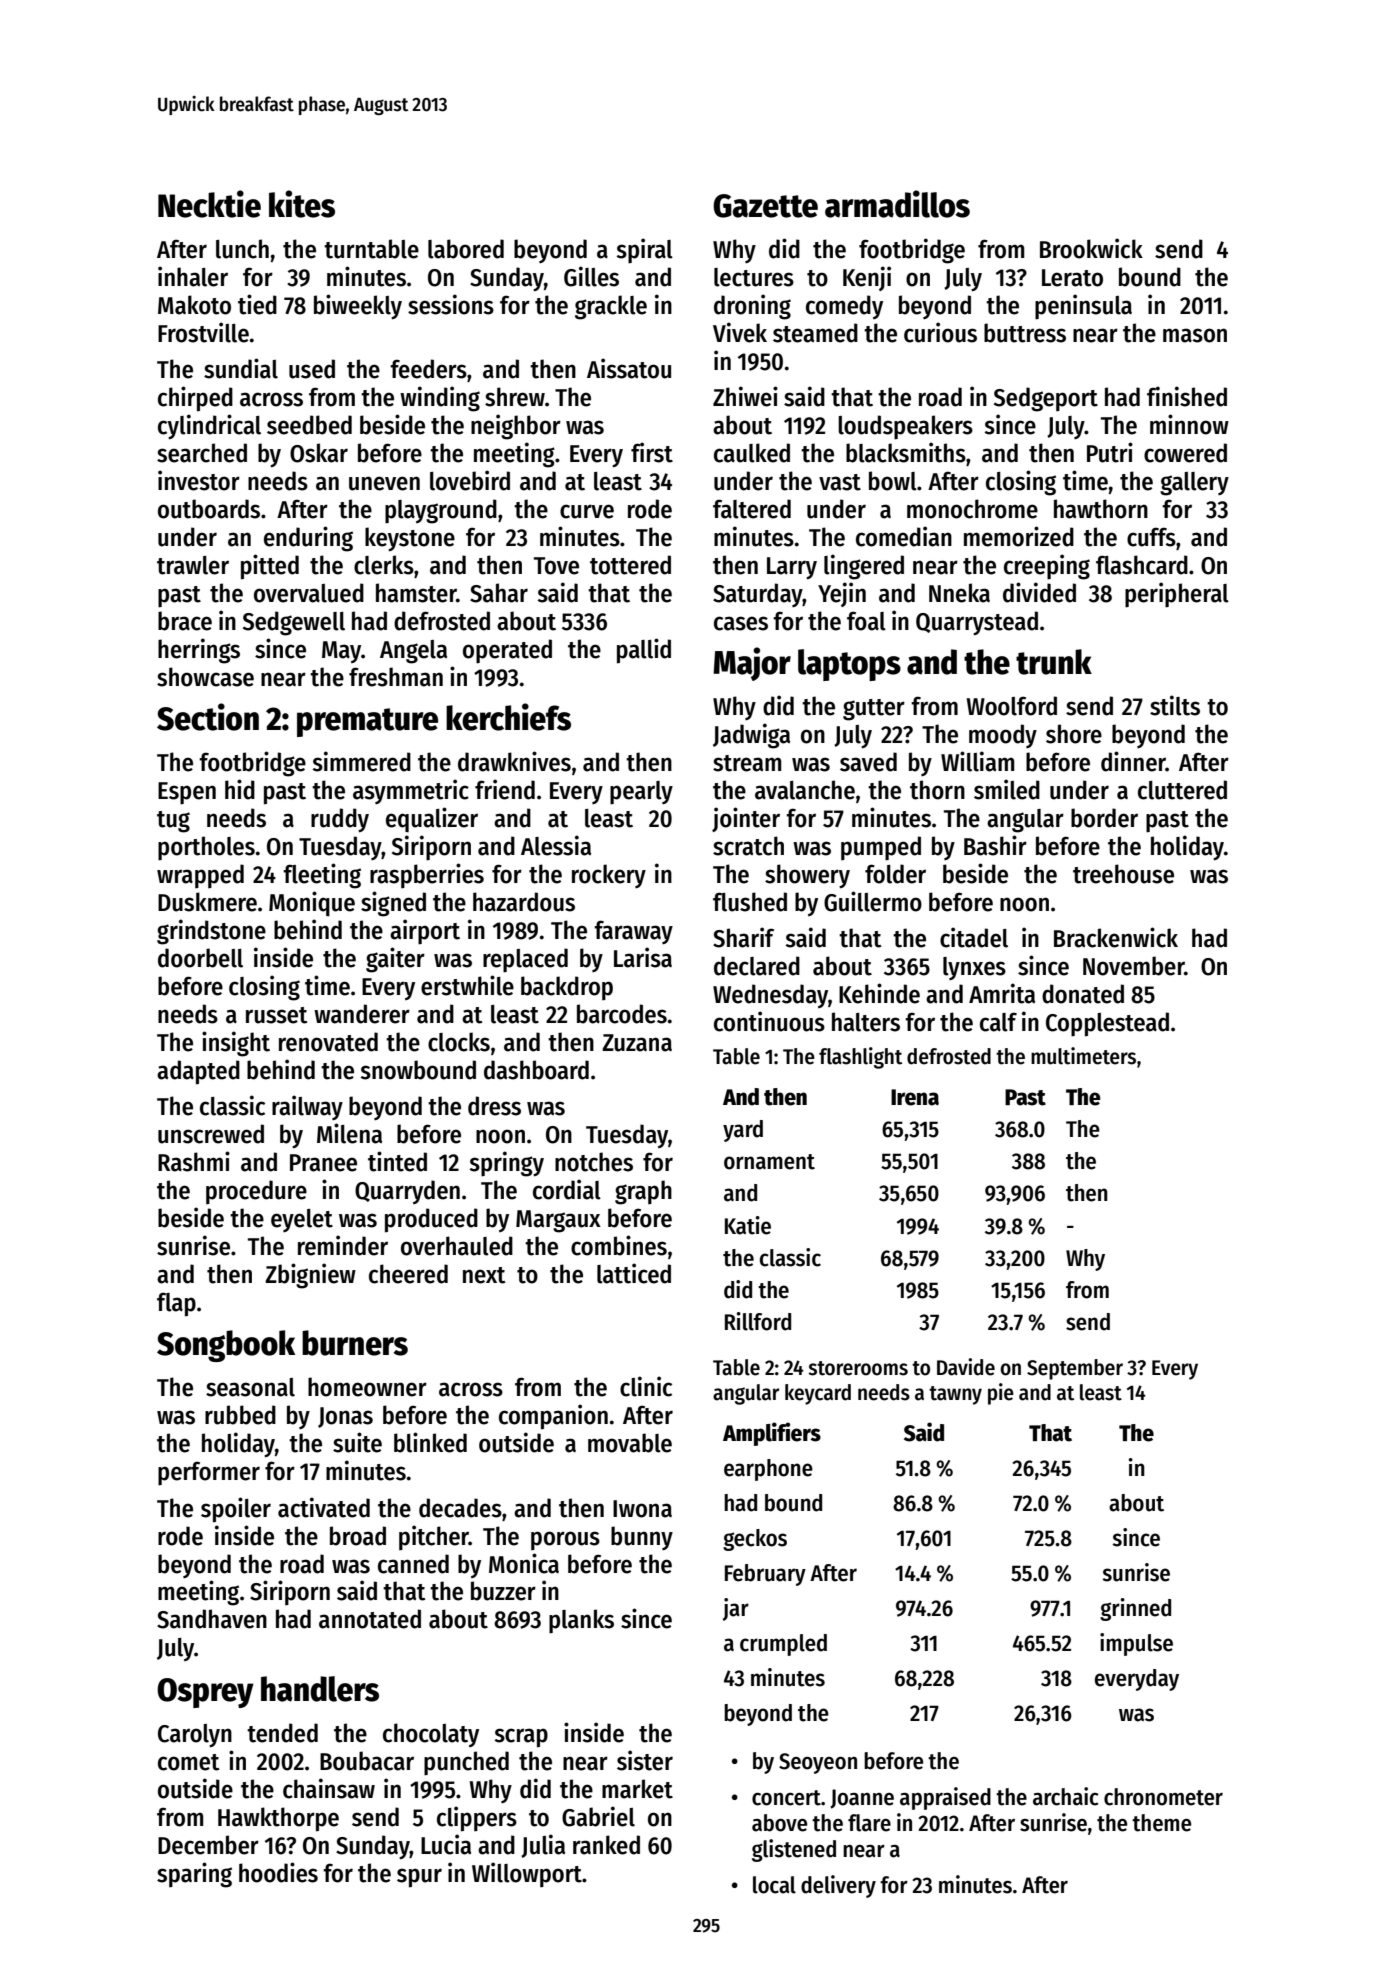 This screenshot has width=1386, height=1969. I want to click on armadillos, so click(897, 204).
